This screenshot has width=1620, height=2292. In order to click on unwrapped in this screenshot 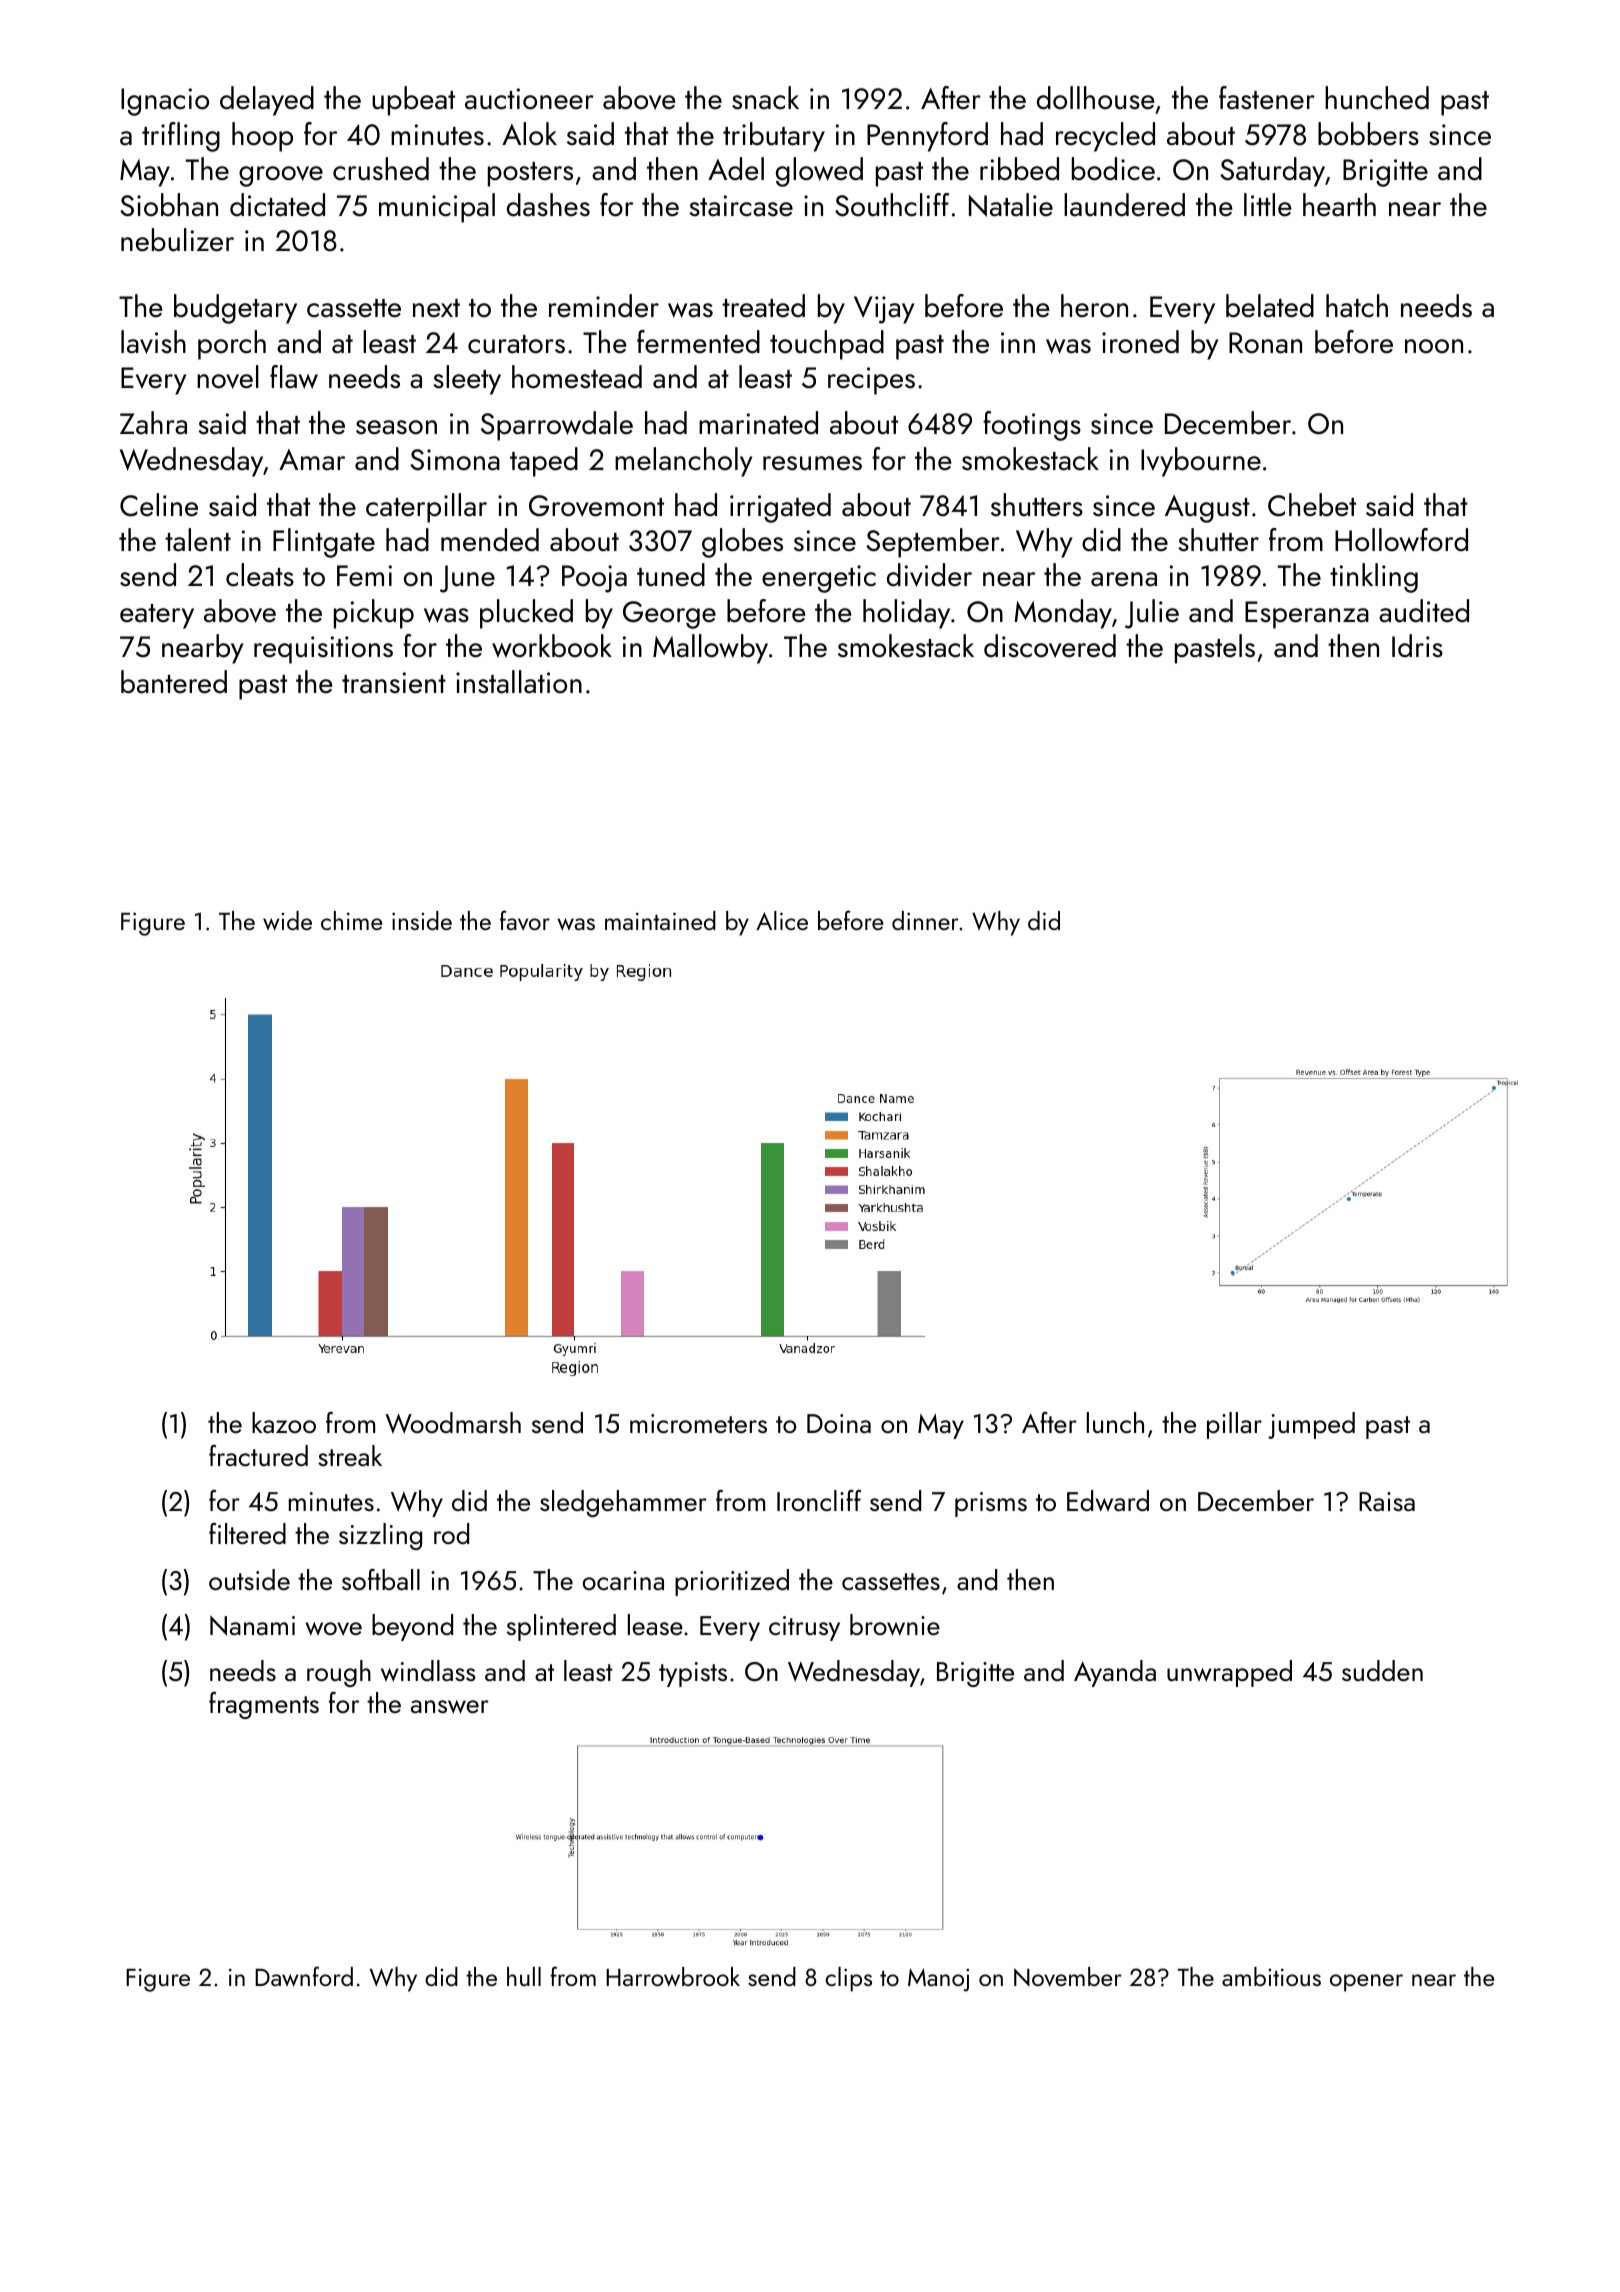, I will do `click(1229, 1673)`.
